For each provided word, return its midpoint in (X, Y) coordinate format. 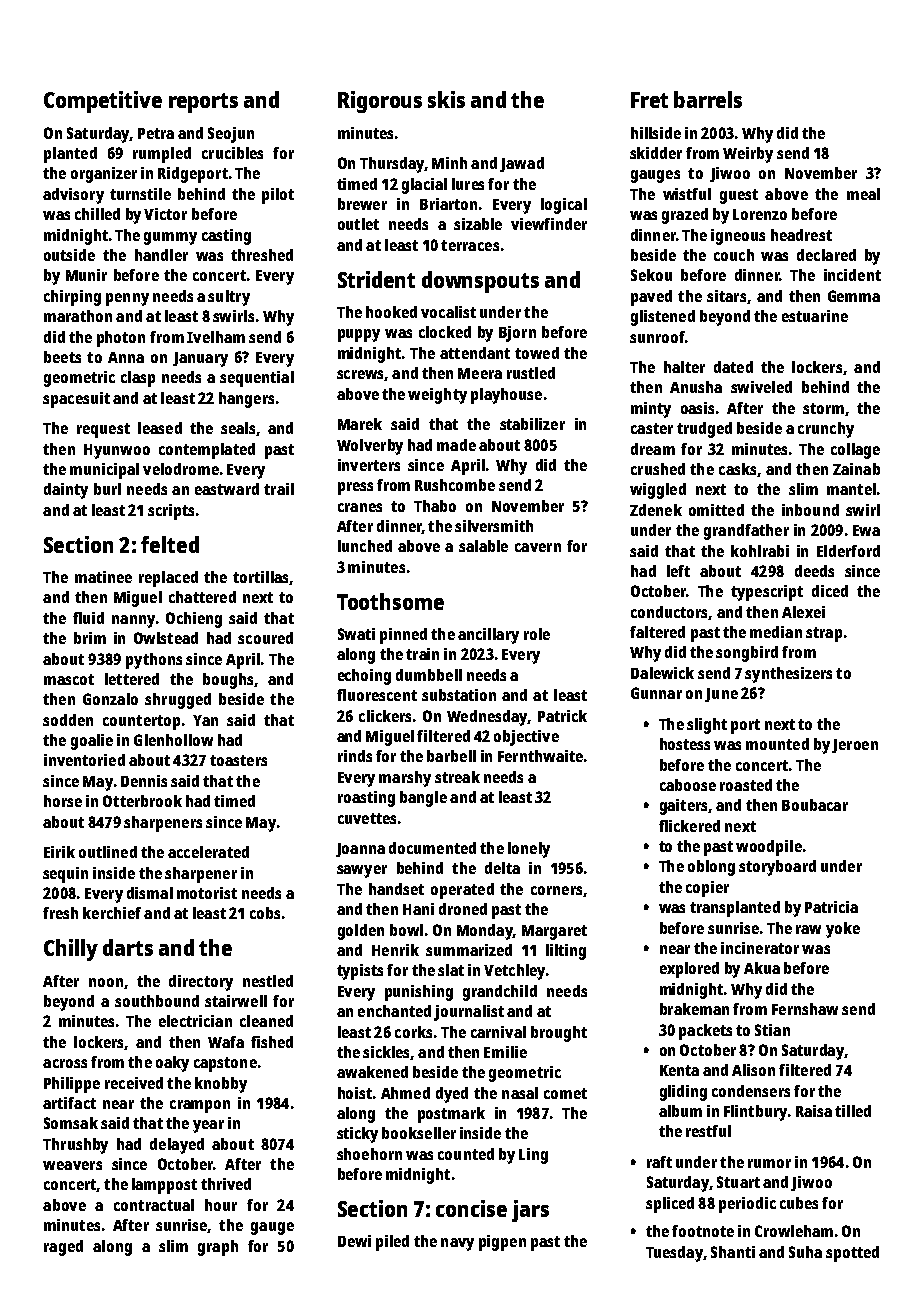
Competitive (103, 102)
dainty (66, 491)
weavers (72, 1165)
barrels (708, 99)
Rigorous (380, 102)
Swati (356, 634)
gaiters (683, 807)
